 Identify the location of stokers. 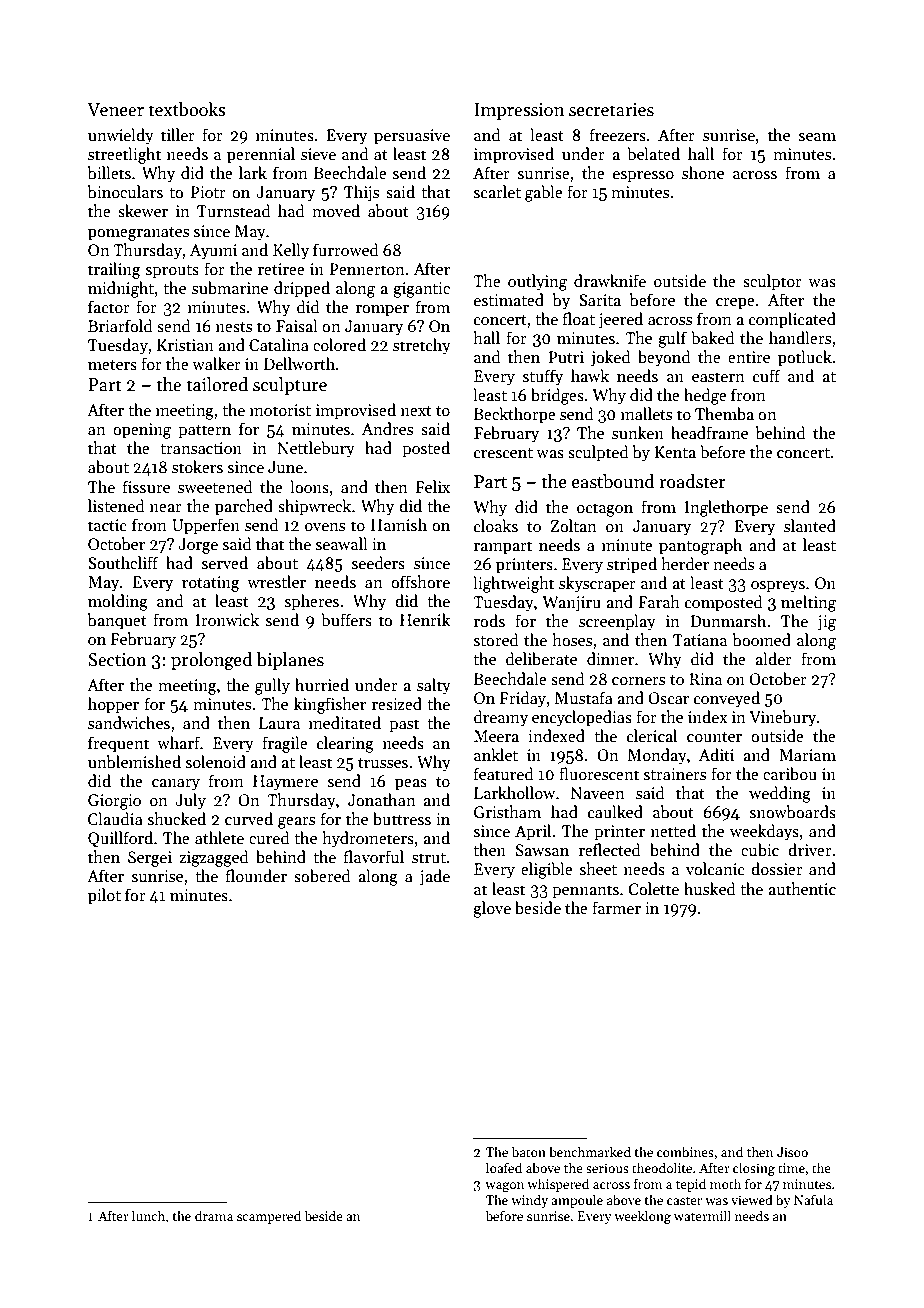
(197, 466).
